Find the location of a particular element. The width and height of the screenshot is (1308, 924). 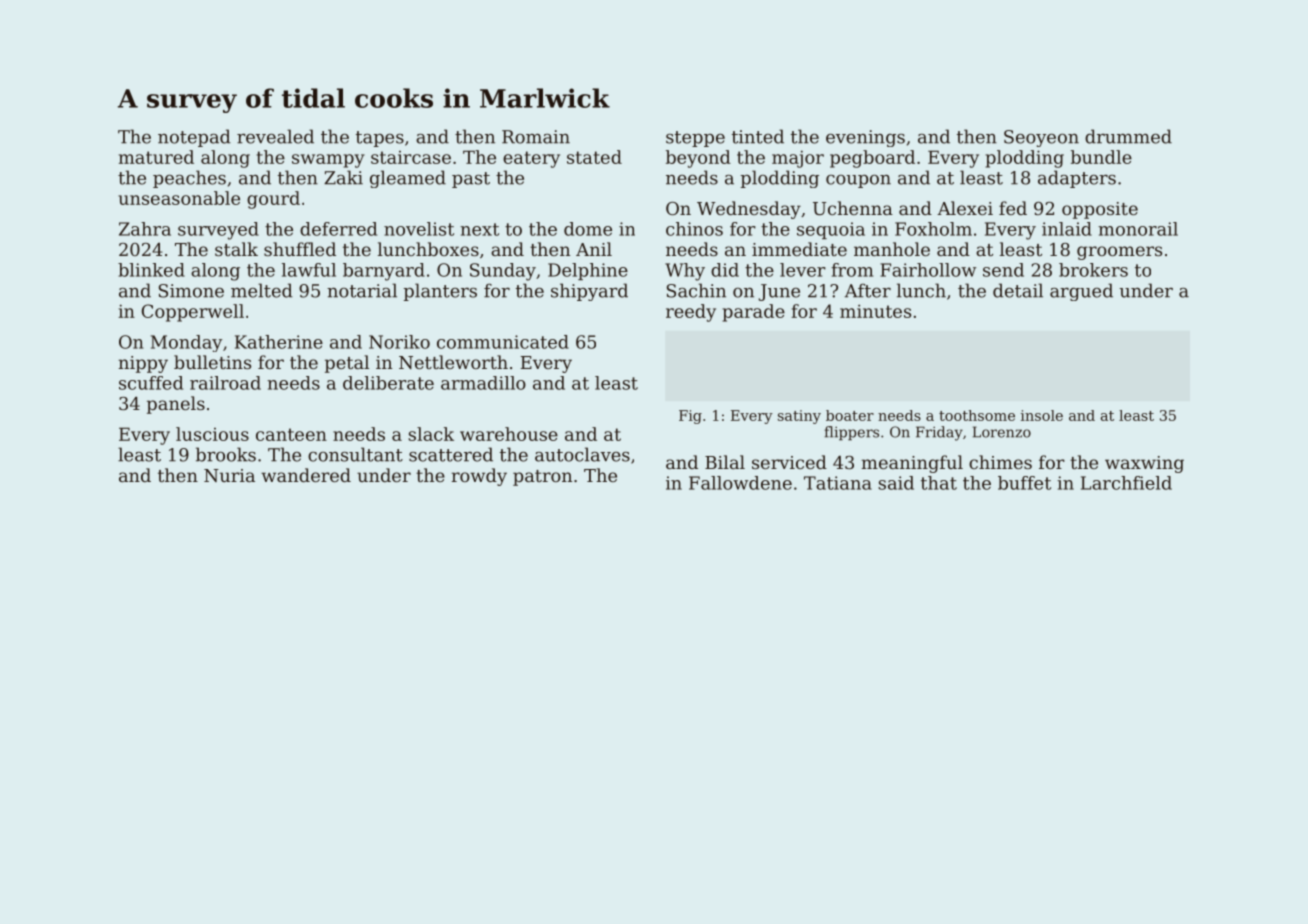

rowdy is located at coordinates (479, 477).
